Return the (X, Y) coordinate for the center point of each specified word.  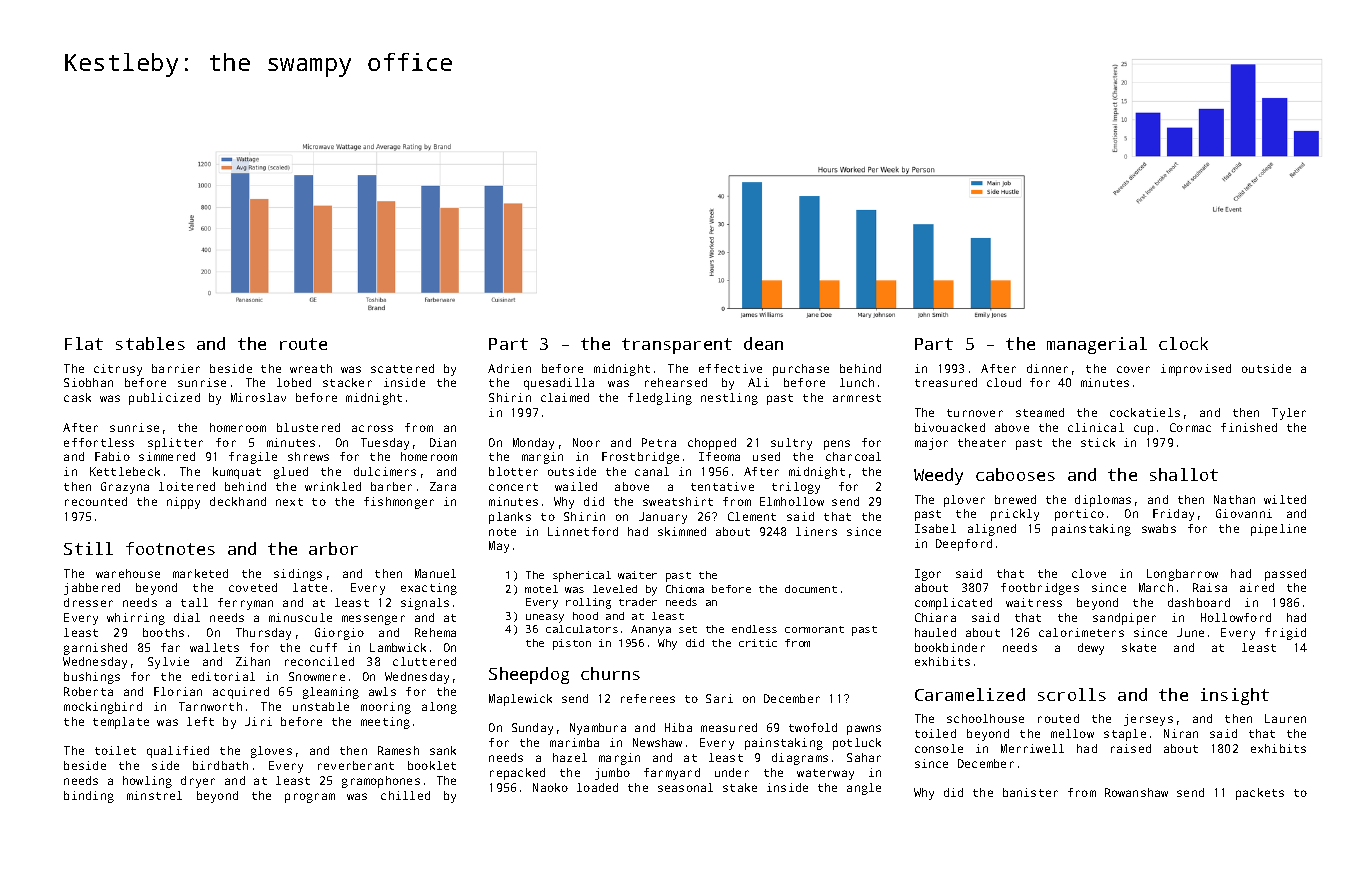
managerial (1097, 345)
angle (864, 789)
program (310, 798)
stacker (347, 382)
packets (1260, 794)
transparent (677, 346)
